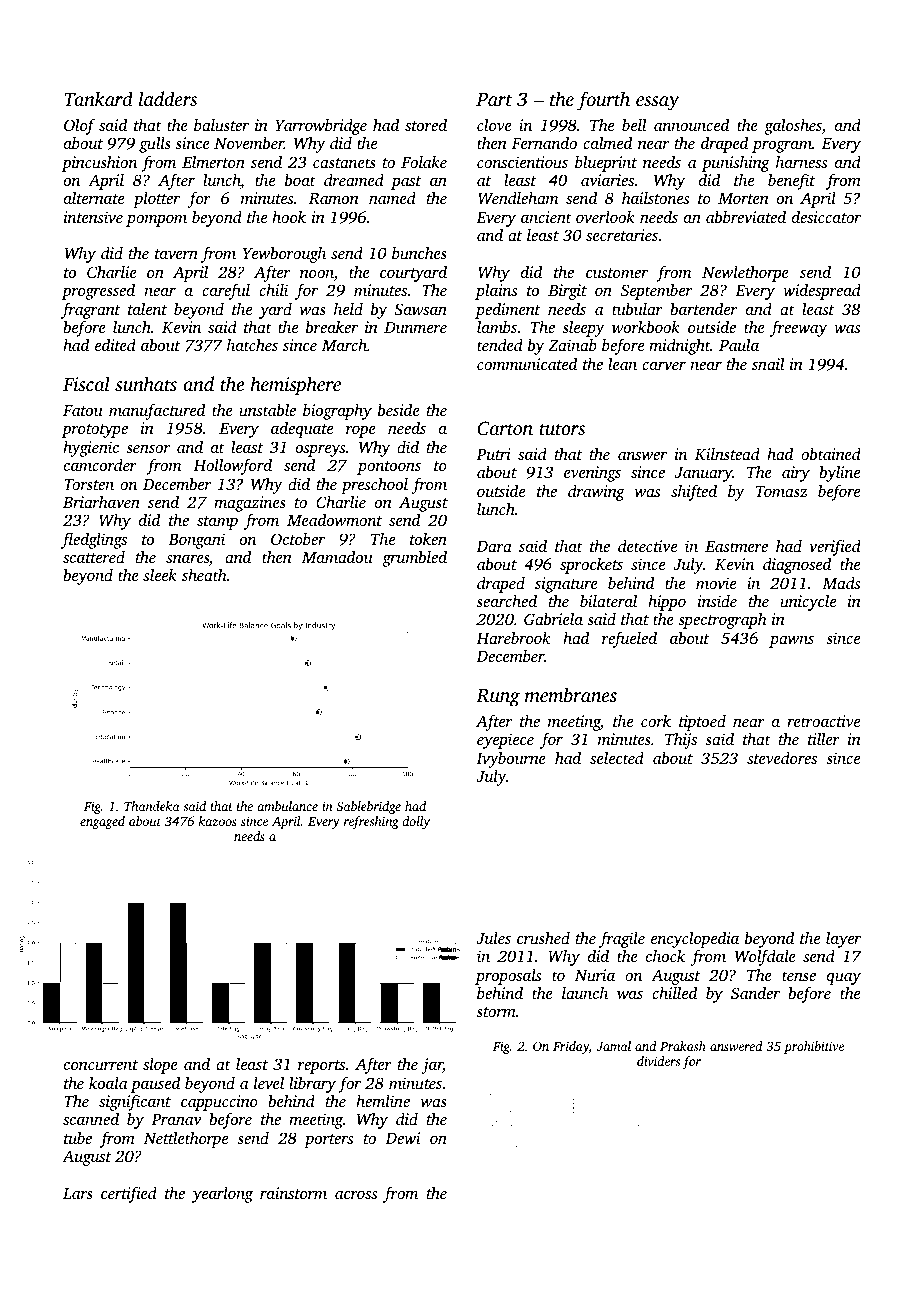 Image resolution: width=924 pixels, height=1308 pixels. Describe the element at coordinates (416, 822) in the screenshot. I see `dolly` at that location.
